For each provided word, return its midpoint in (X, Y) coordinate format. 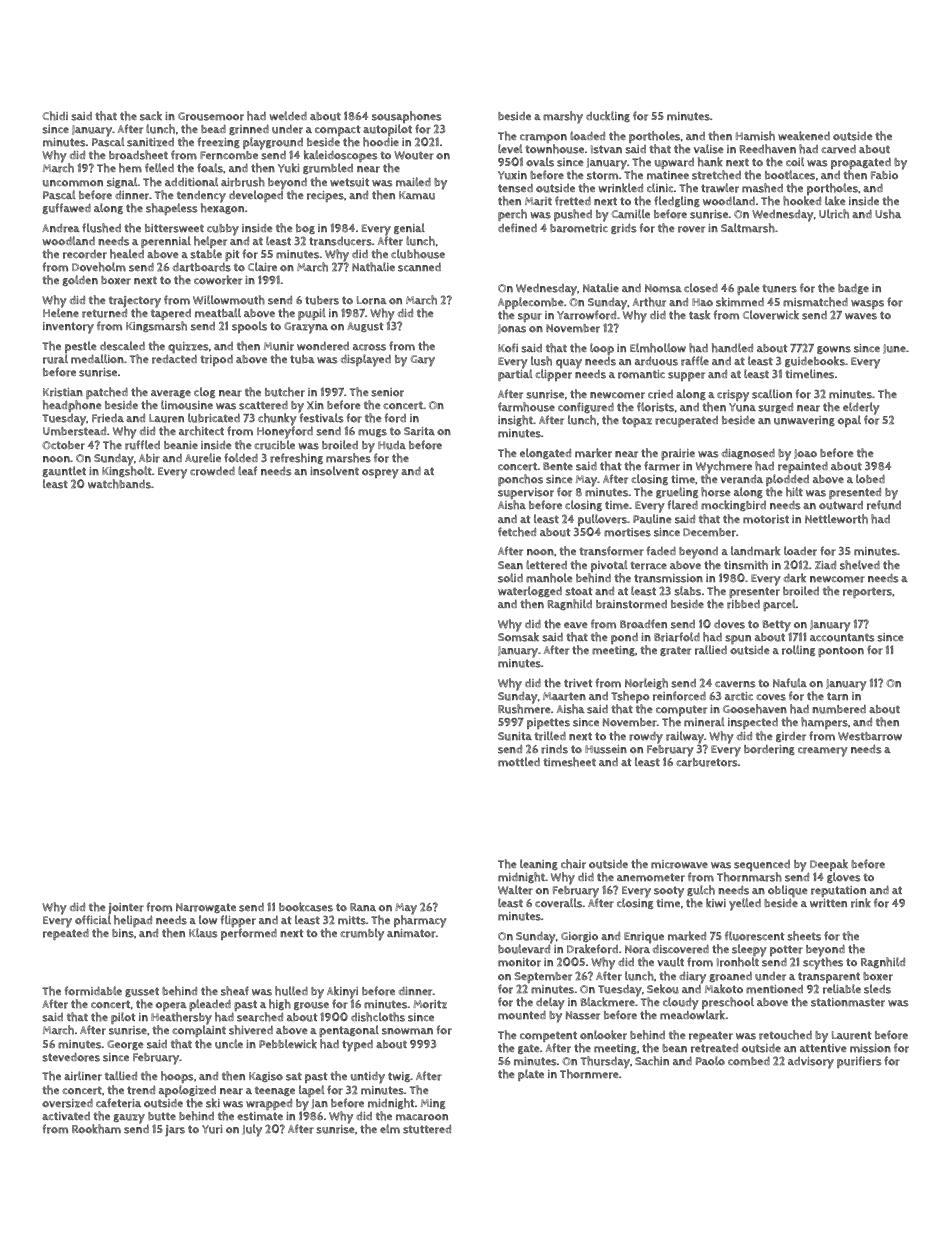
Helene (61, 313)
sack (151, 116)
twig (399, 1077)
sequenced (762, 866)
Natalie (601, 287)
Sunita (515, 736)
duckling (608, 116)
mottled (519, 762)
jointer (126, 909)
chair (573, 864)
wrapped (269, 1104)
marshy (563, 117)
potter (786, 951)
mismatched (815, 302)
